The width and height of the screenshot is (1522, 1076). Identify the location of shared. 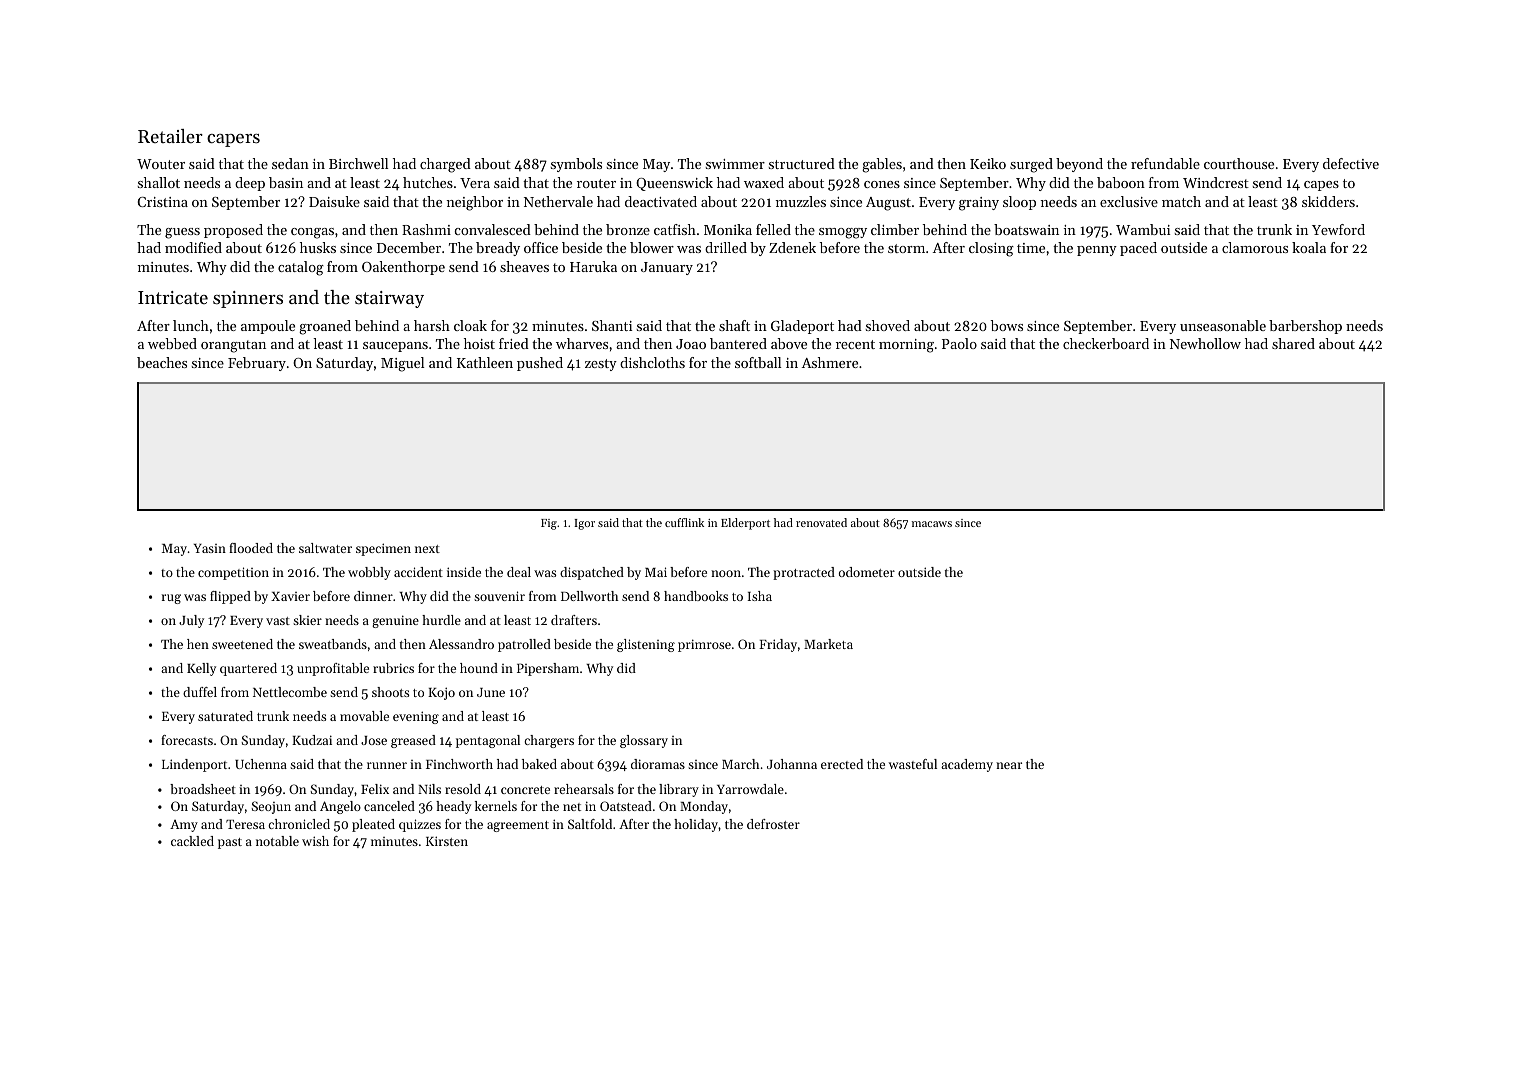
(1293, 343).
